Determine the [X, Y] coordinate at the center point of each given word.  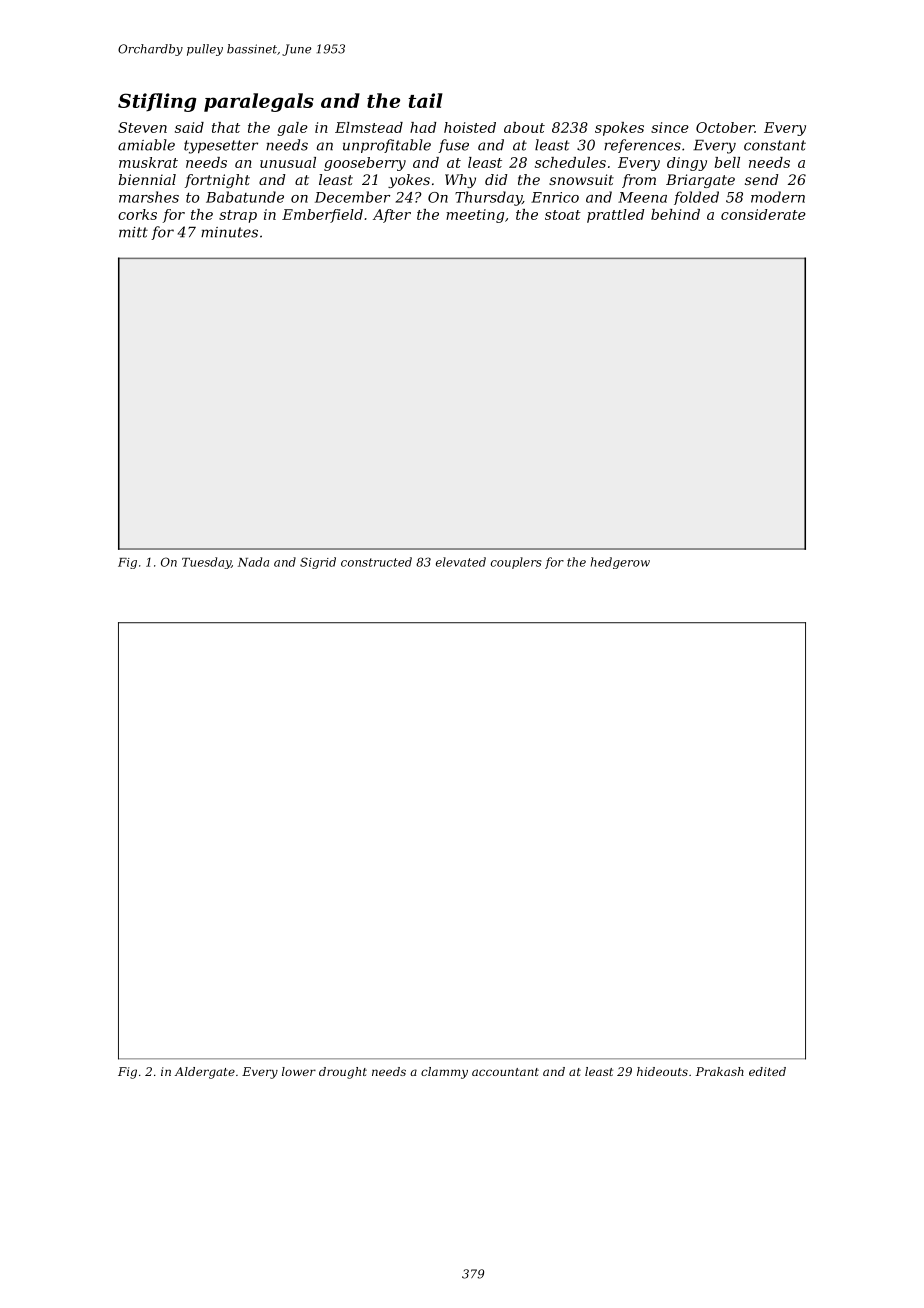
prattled [615, 216]
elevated [461, 562]
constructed [376, 562]
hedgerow [620, 563]
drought [343, 1073]
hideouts [662, 1071]
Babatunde [245, 197]
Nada [253, 562]
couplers [516, 563]
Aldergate [205, 1073]
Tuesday [206, 563]
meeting [475, 216]
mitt [133, 232]
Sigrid [318, 563]
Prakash [720, 1071]
